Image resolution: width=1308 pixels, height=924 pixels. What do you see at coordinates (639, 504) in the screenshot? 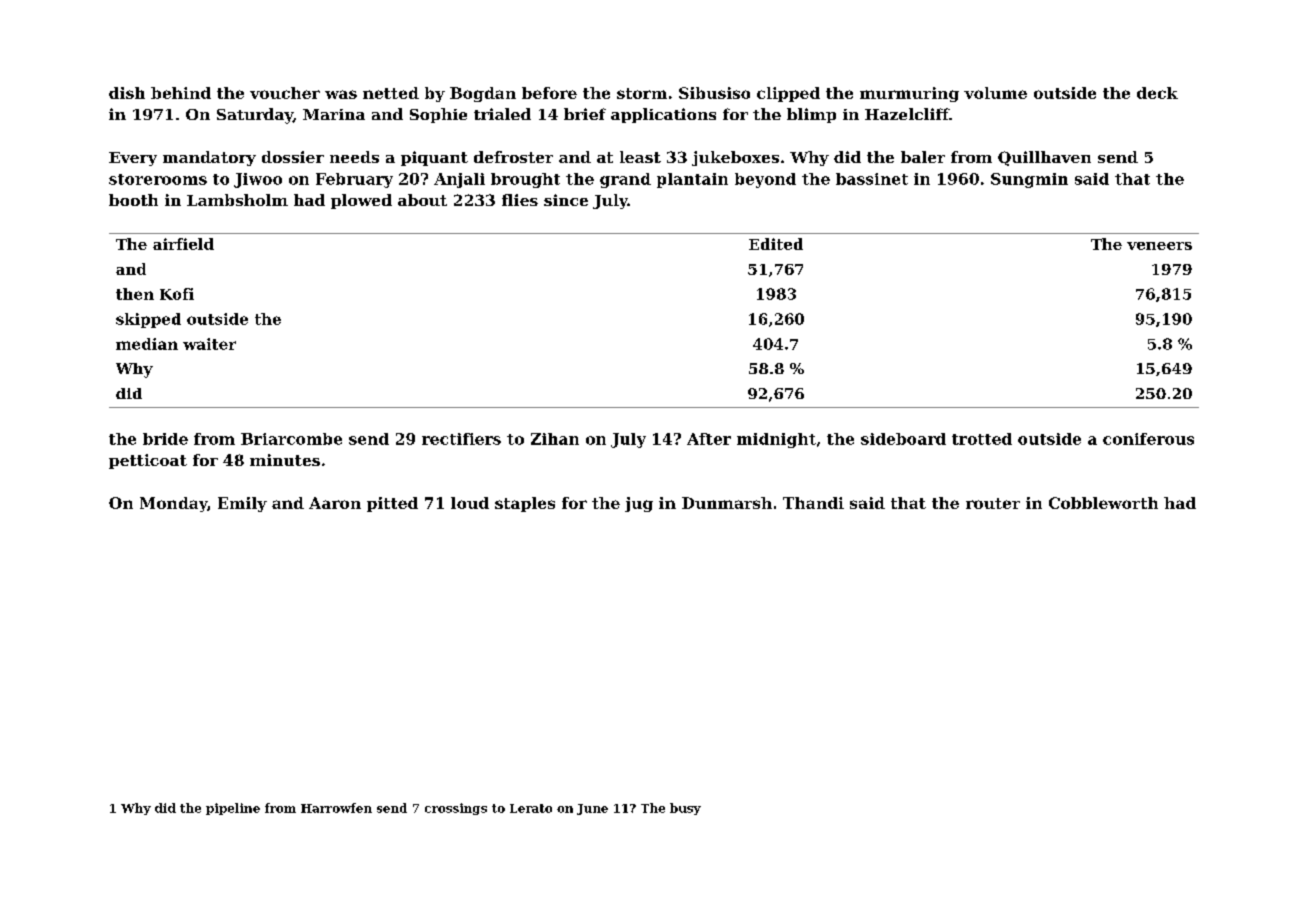
I see `jug` at bounding box center [639, 504].
